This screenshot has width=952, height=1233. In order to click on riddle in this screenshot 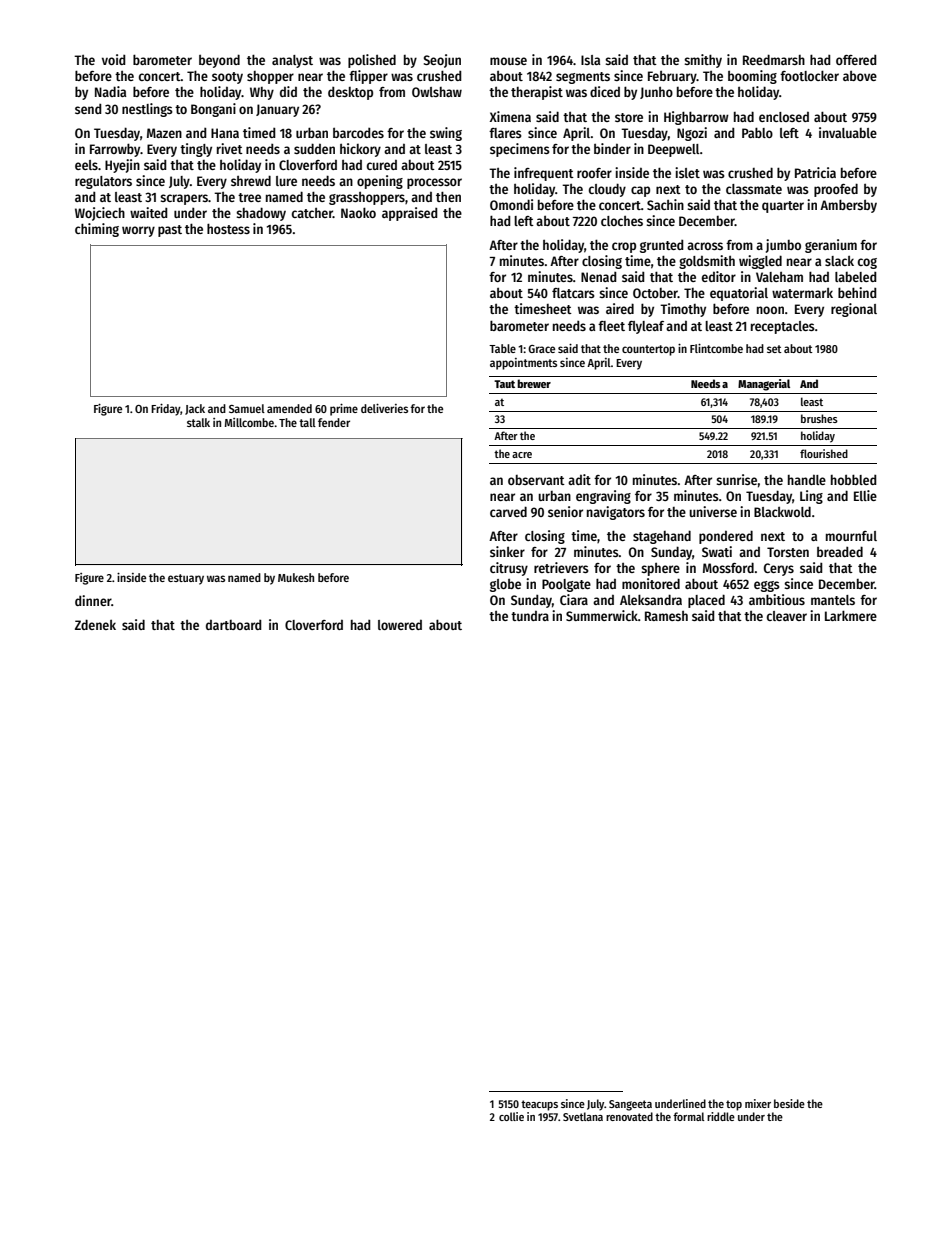, I will do `click(721, 1116)`.
